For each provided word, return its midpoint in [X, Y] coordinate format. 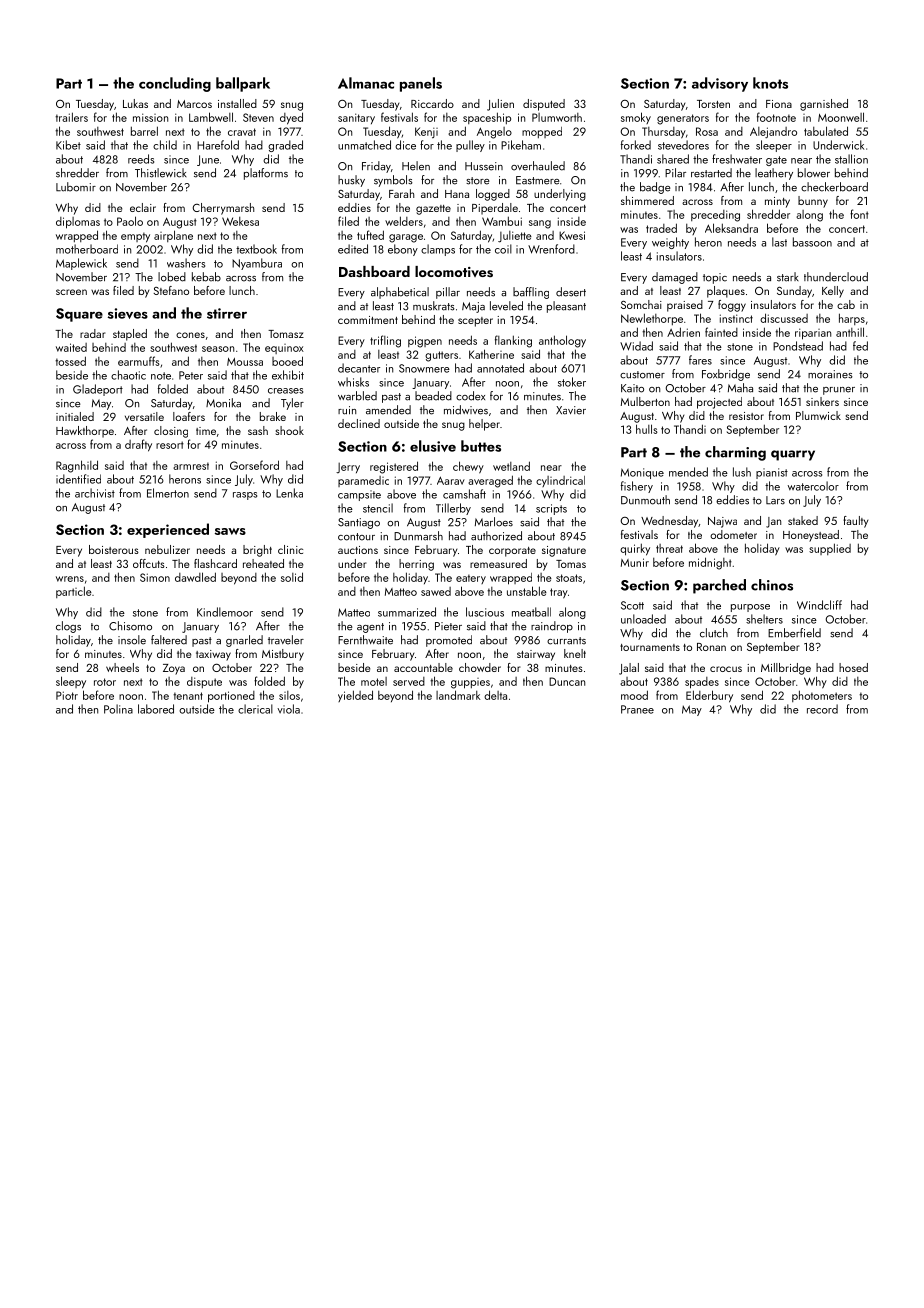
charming [735, 453]
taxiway [213, 655]
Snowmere [424, 368]
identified [78, 479]
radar [92, 333]
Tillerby [453, 509]
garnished [824, 105]
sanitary [356, 118]
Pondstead [798, 346]
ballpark [243, 84]
